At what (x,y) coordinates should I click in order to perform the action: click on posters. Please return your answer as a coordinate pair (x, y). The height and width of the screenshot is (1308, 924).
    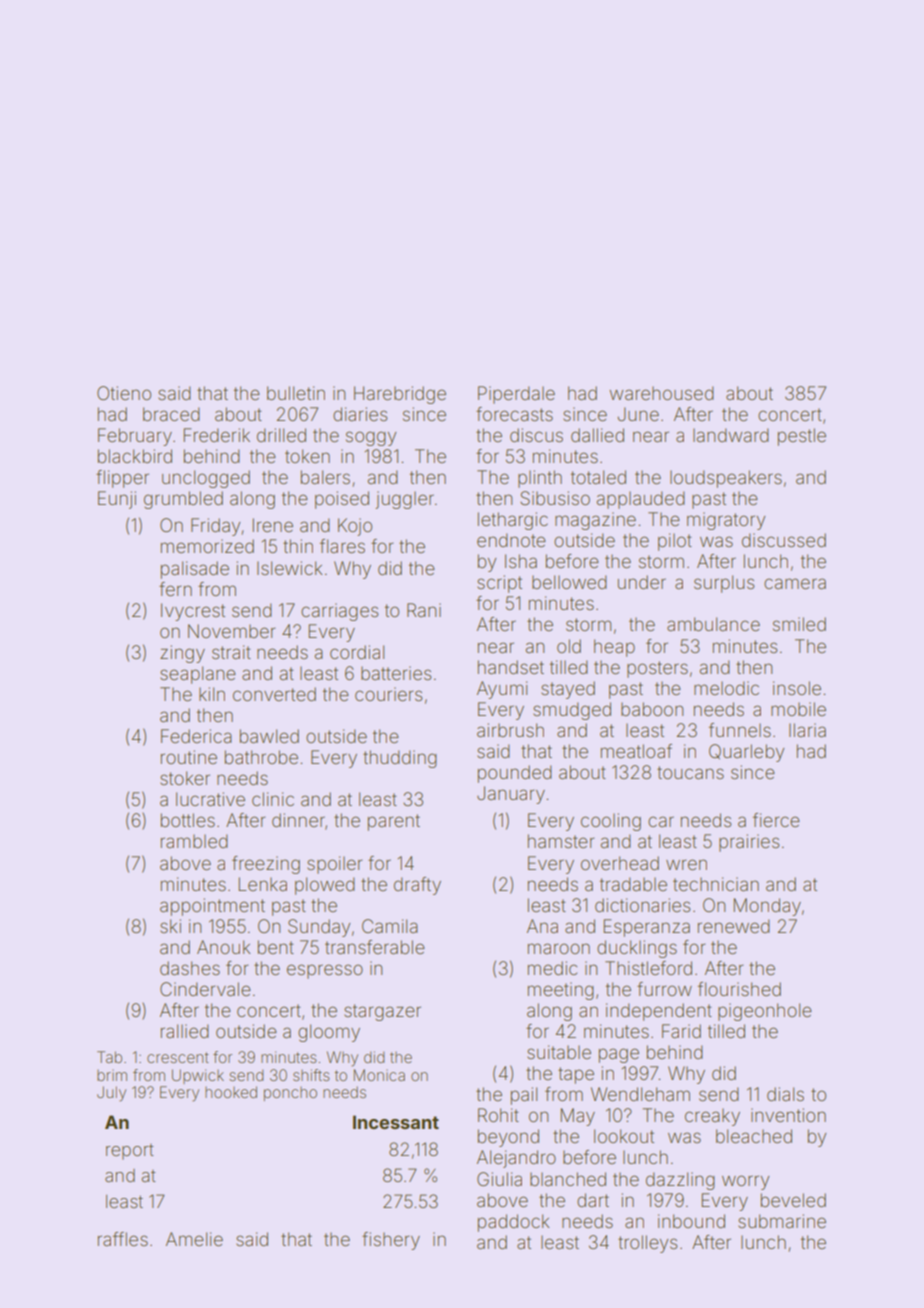
    Looking at the image, I should click on (657, 669).
